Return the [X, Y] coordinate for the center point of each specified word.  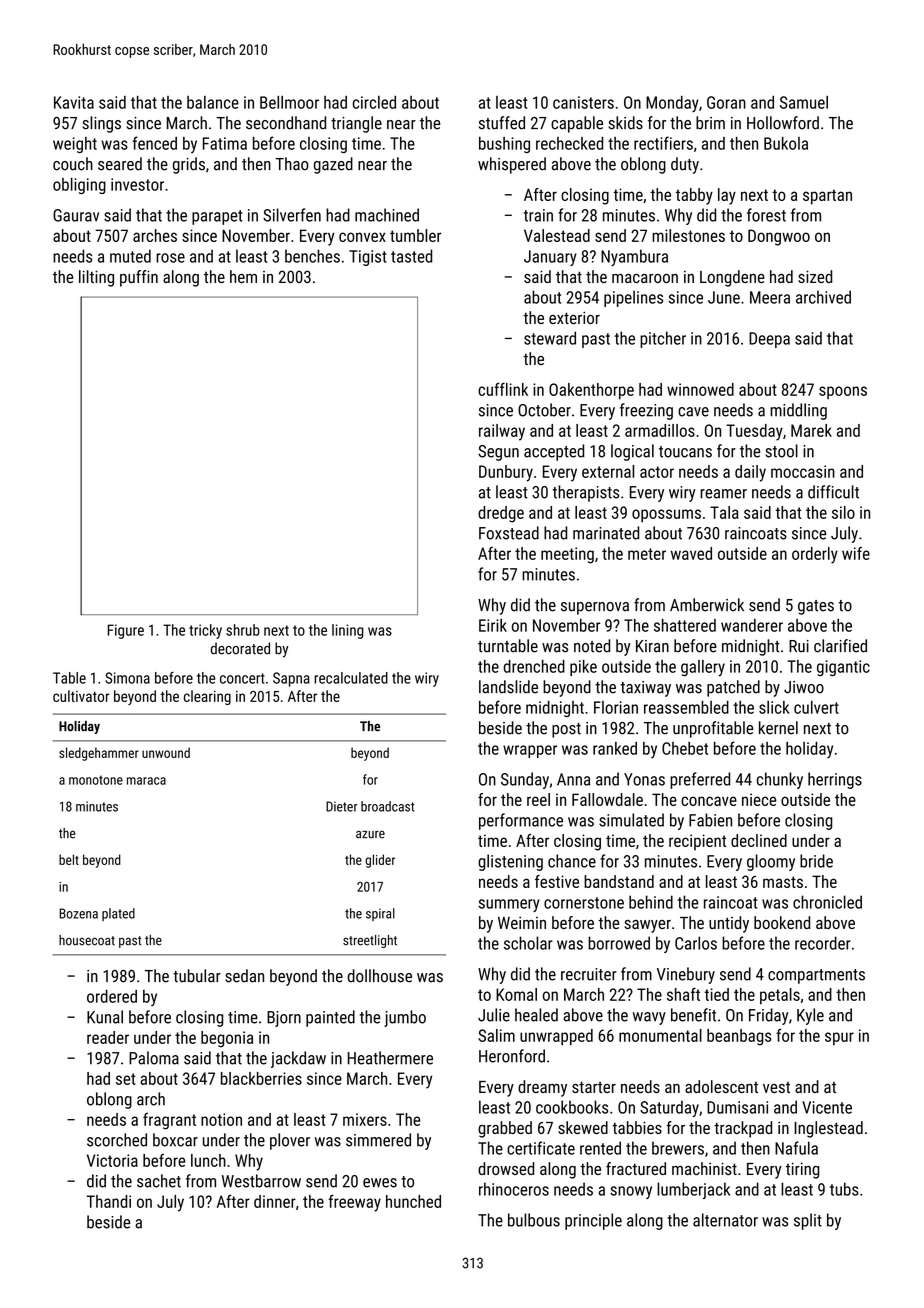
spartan [827, 197]
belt [69, 859]
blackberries [261, 1078]
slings [102, 124]
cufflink [503, 389]
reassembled [686, 707]
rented [600, 1148]
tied [716, 994]
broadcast [387, 806]
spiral [380, 914]
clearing [207, 697]
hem [243, 276]
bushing [504, 145]
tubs [844, 1189]
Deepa [769, 340]
